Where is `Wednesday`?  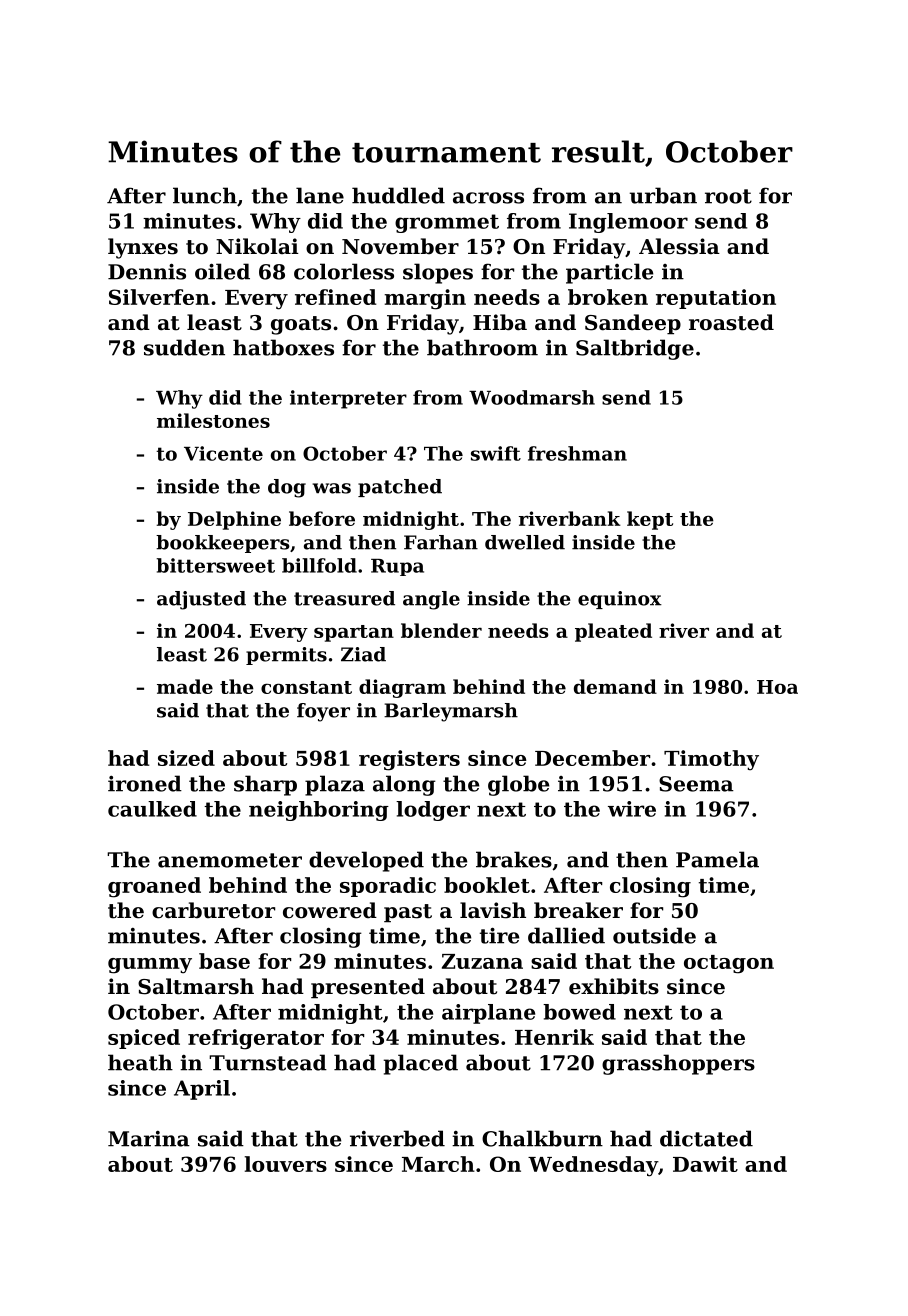 Wednesday is located at coordinates (593, 1166).
